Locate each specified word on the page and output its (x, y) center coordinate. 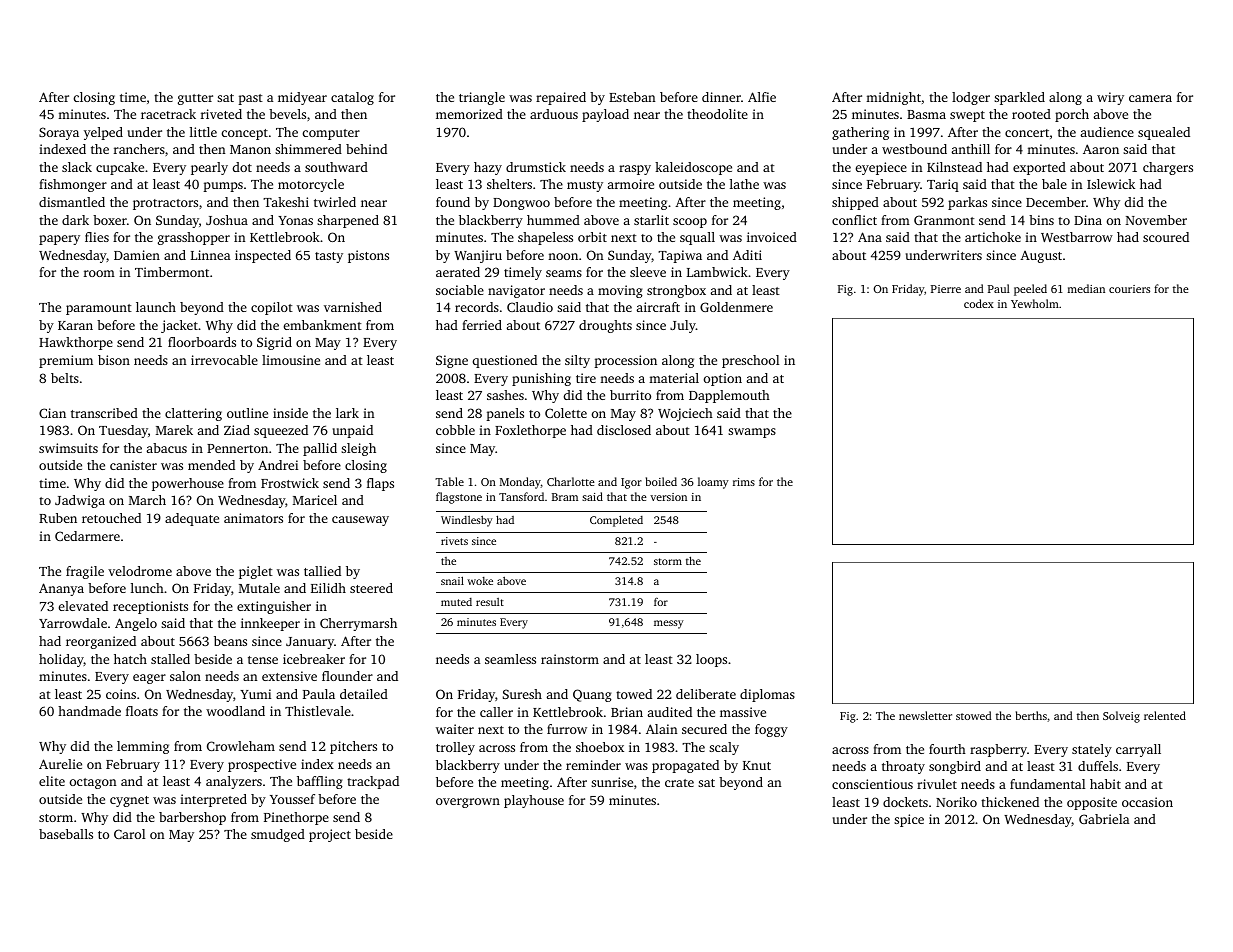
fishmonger (73, 185)
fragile (85, 572)
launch (156, 307)
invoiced (772, 237)
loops (711, 660)
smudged (278, 835)
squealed (1164, 133)
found (453, 202)
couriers (1129, 289)
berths (1031, 715)
